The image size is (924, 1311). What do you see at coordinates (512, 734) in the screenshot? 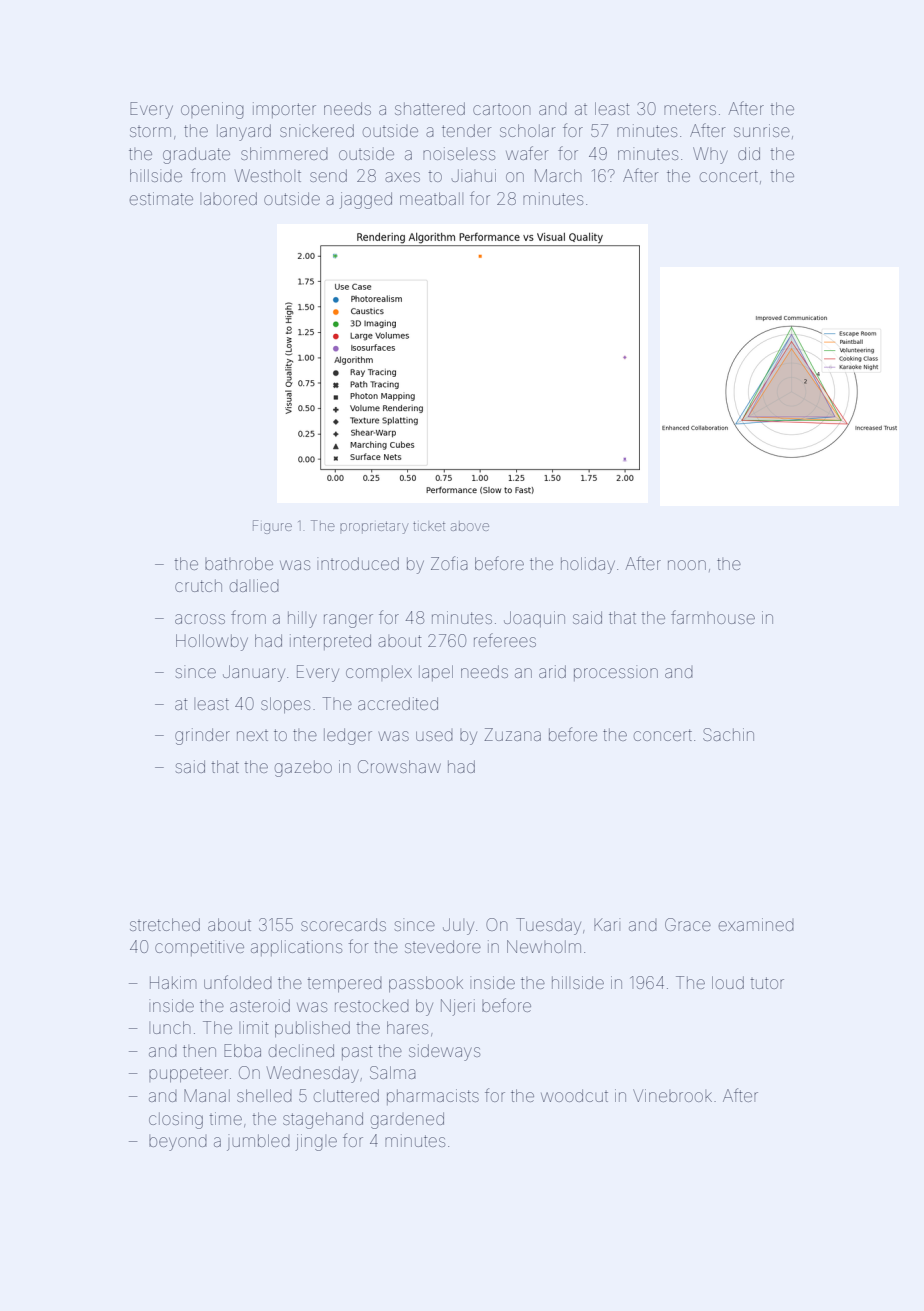
I see `Zuzana` at bounding box center [512, 734].
